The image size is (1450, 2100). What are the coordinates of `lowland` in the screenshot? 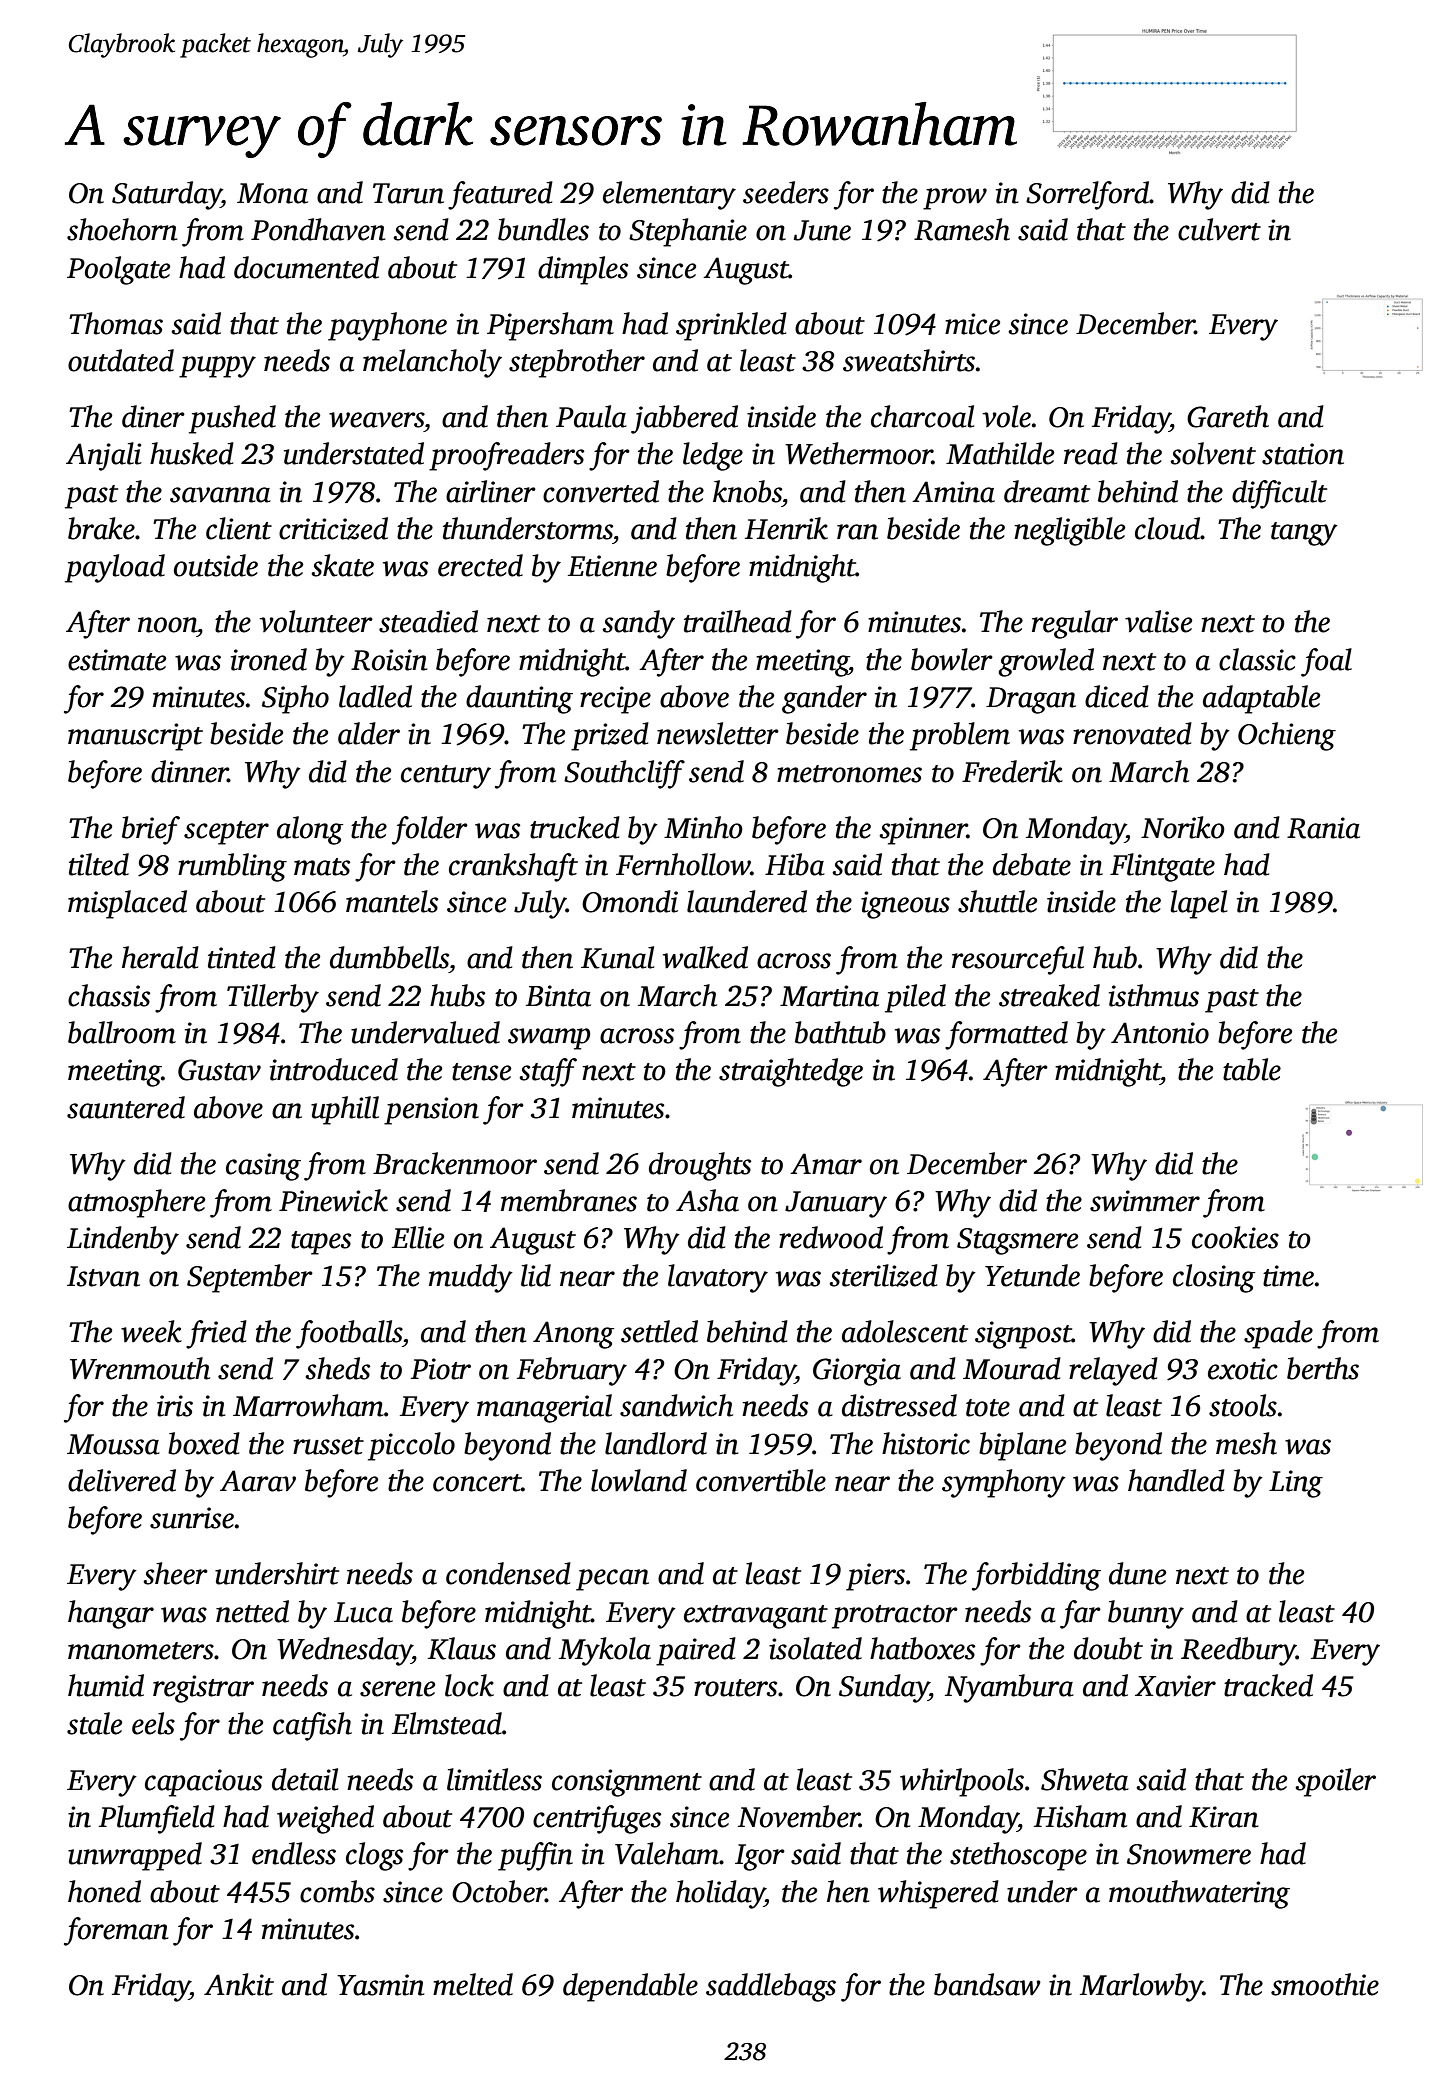 It's located at (639, 1480).
